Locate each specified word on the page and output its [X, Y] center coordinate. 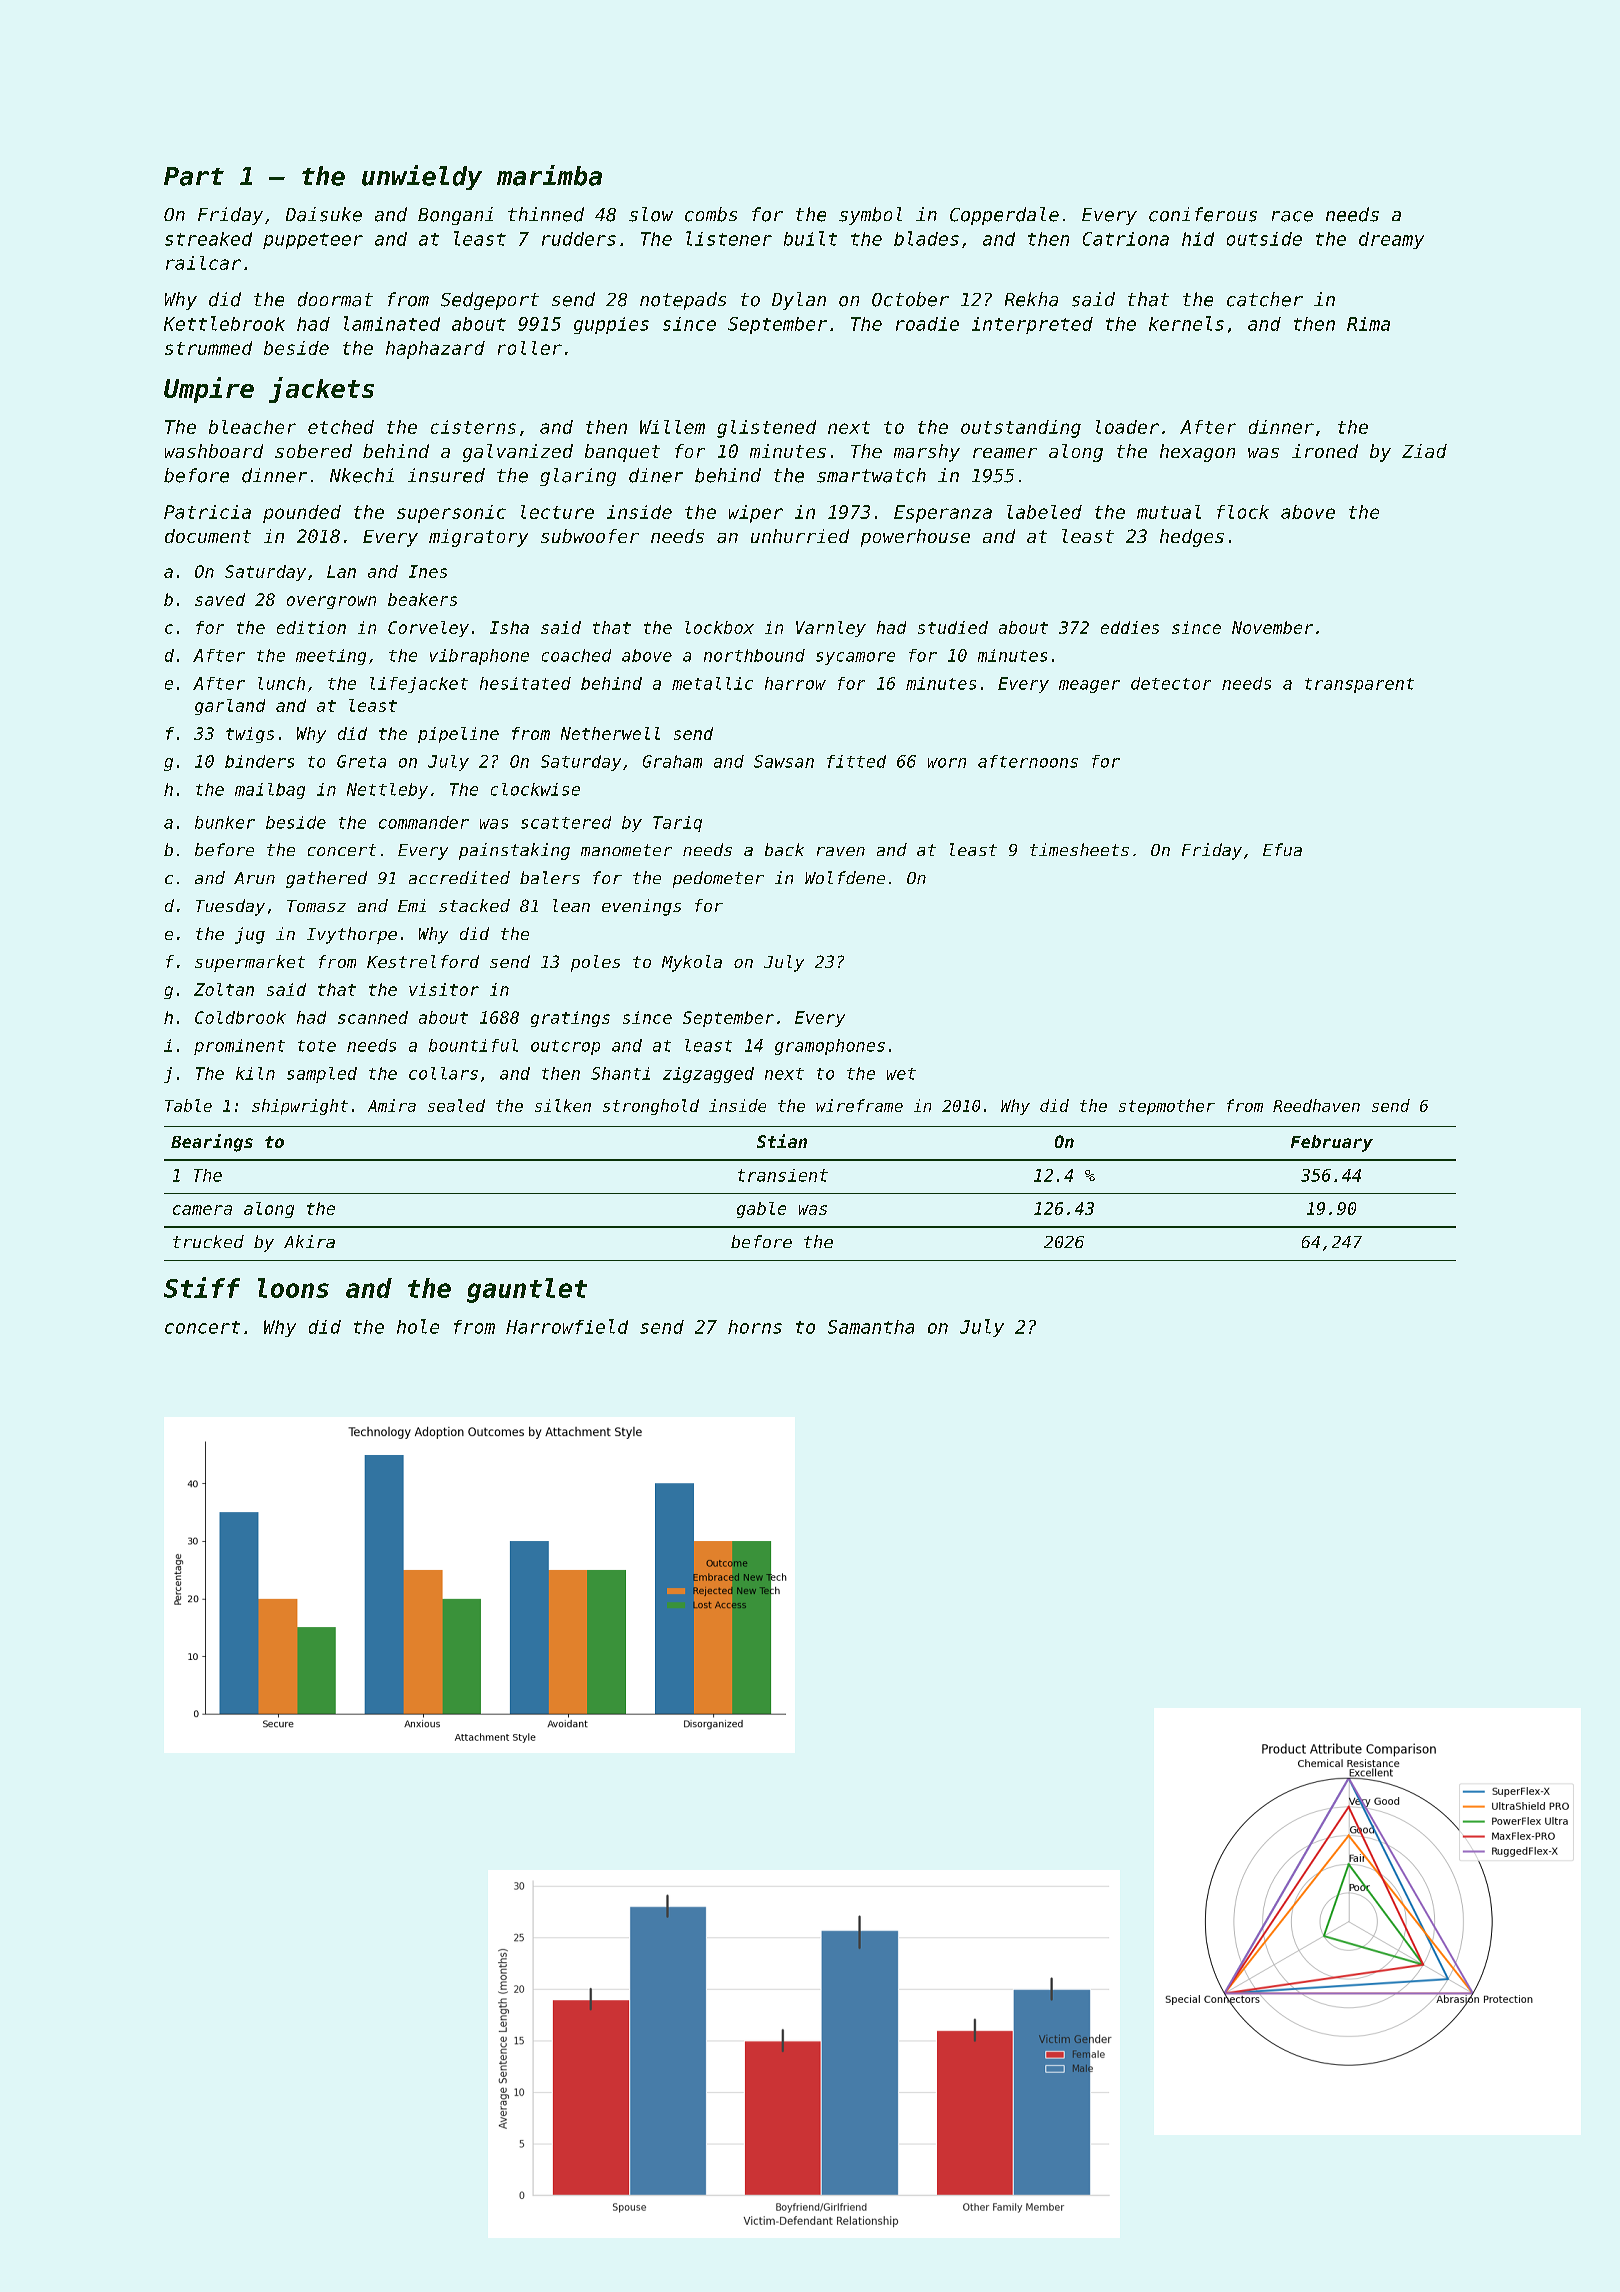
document [208, 536]
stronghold [651, 1107]
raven [841, 851]
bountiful [473, 1045]
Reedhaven [1316, 1105]
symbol [870, 216]
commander [424, 822]
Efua [1282, 849]
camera [202, 1210]
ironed [1325, 451]
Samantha [871, 1327]
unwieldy [422, 177]
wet [901, 1074]
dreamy [1391, 240]
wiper [756, 514]
